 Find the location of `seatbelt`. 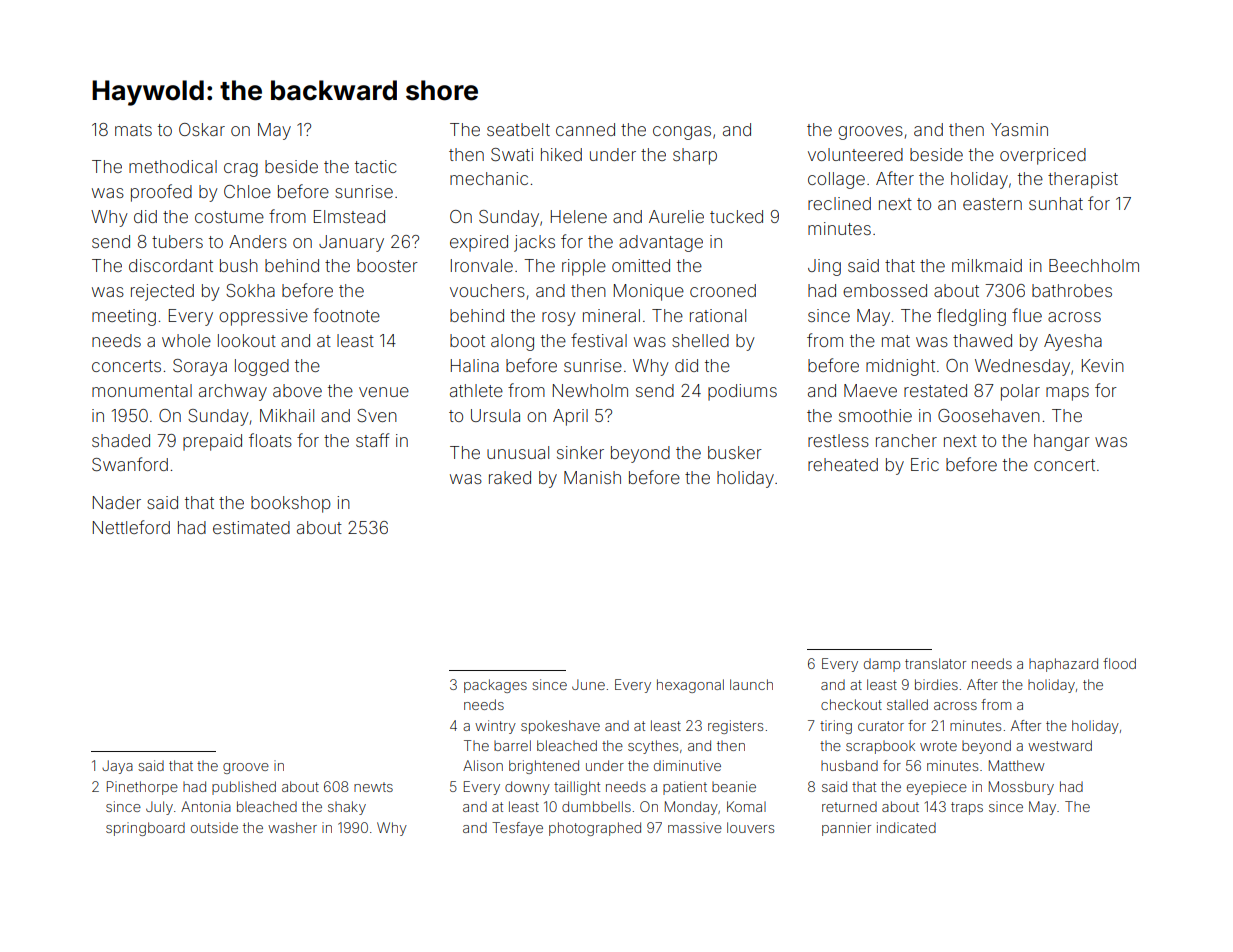

seatbelt is located at coordinates (518, 129).
